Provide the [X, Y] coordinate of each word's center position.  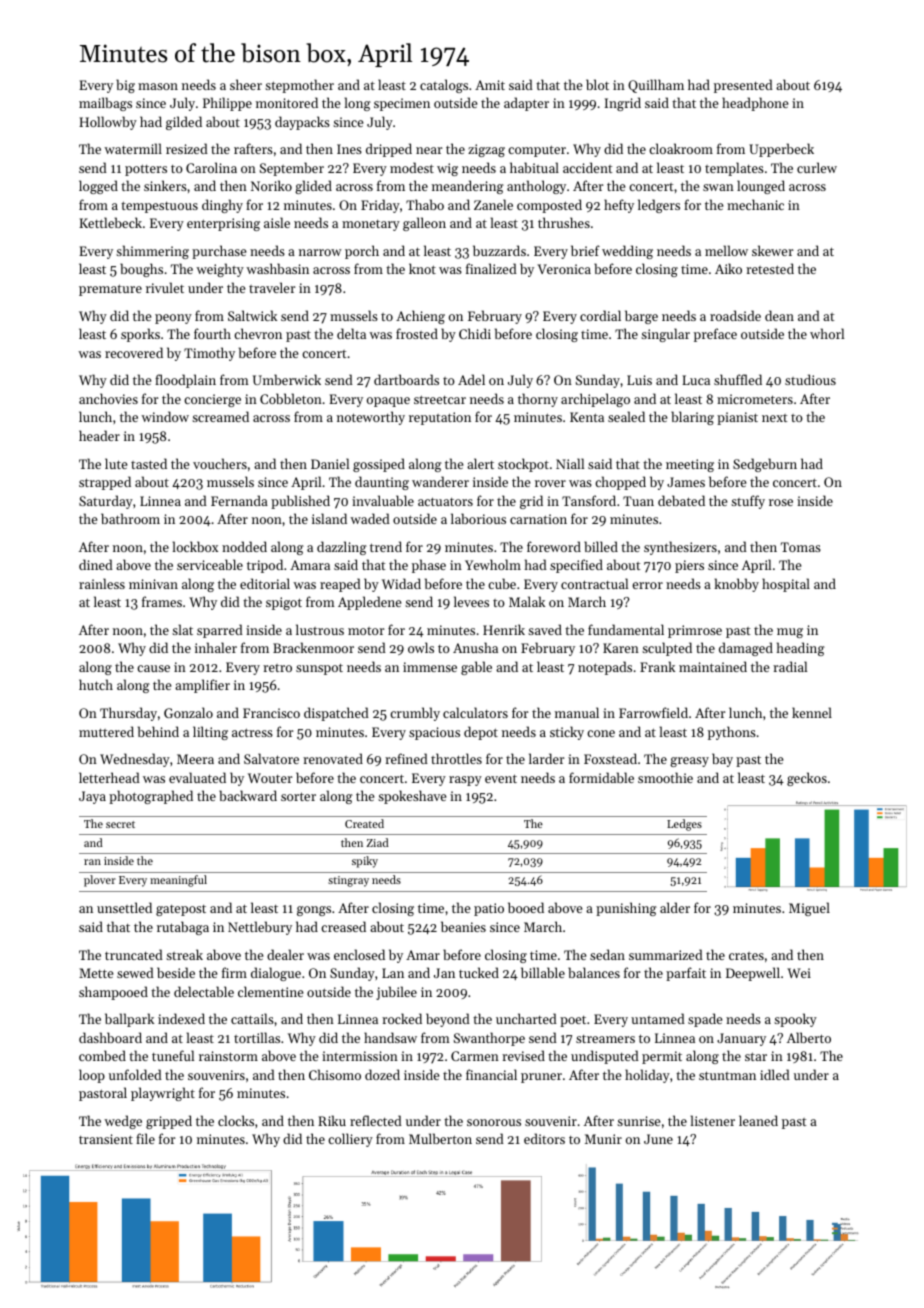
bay [722, 760]
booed [526, 907]
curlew [817, 167]
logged [98, 187]
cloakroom [681, 148]
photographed [151, 797]
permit [662, 1057]
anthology [536, 187]
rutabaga [183, 928]
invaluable [383, 500]
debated [681, 500]
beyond [448, 1020]
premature [110, 290]
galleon [424, 224]
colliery [350, 1140]
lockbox [195, 546]
